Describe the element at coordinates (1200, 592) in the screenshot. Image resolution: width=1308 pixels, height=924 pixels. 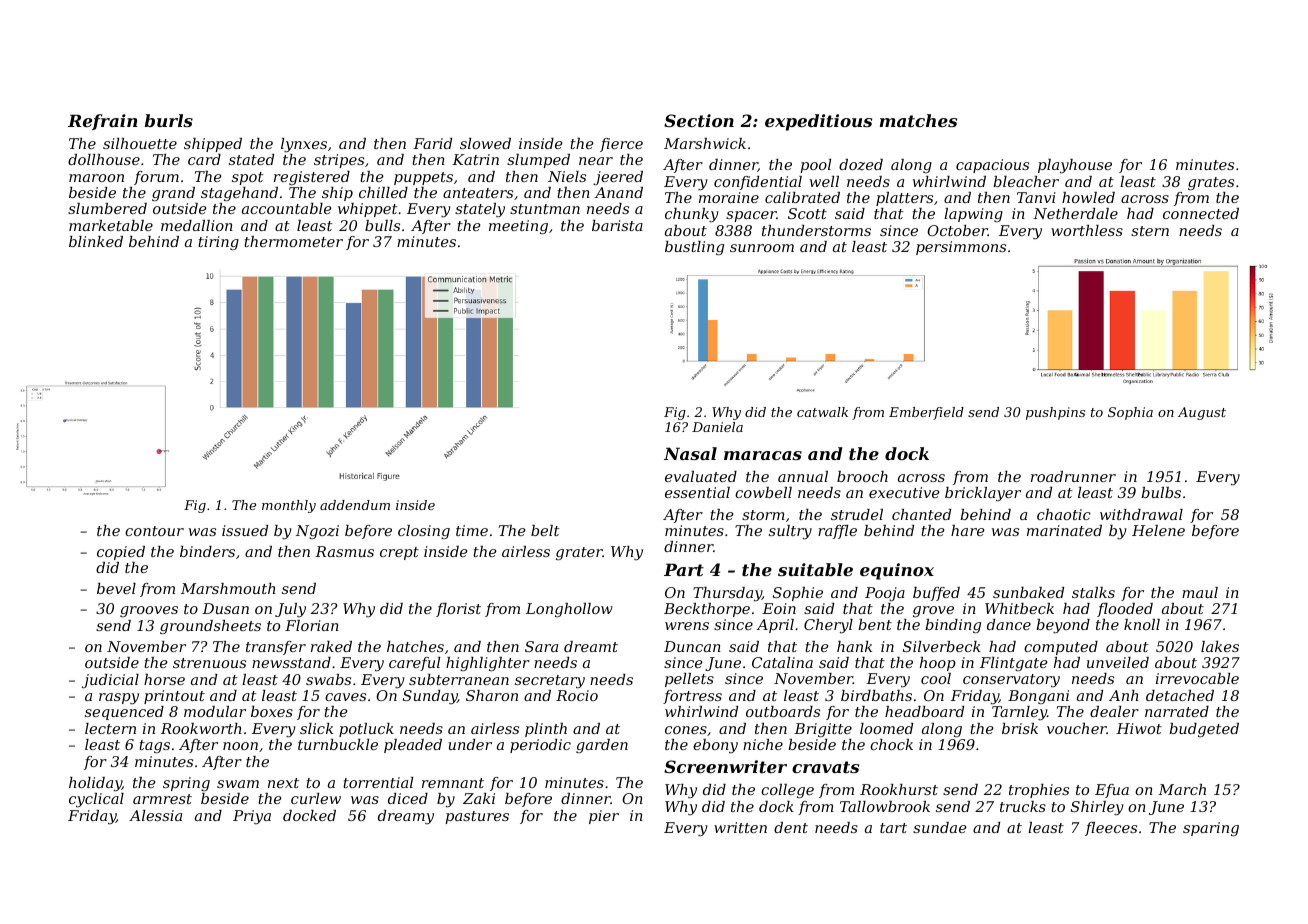
I see `maul` at that location.
